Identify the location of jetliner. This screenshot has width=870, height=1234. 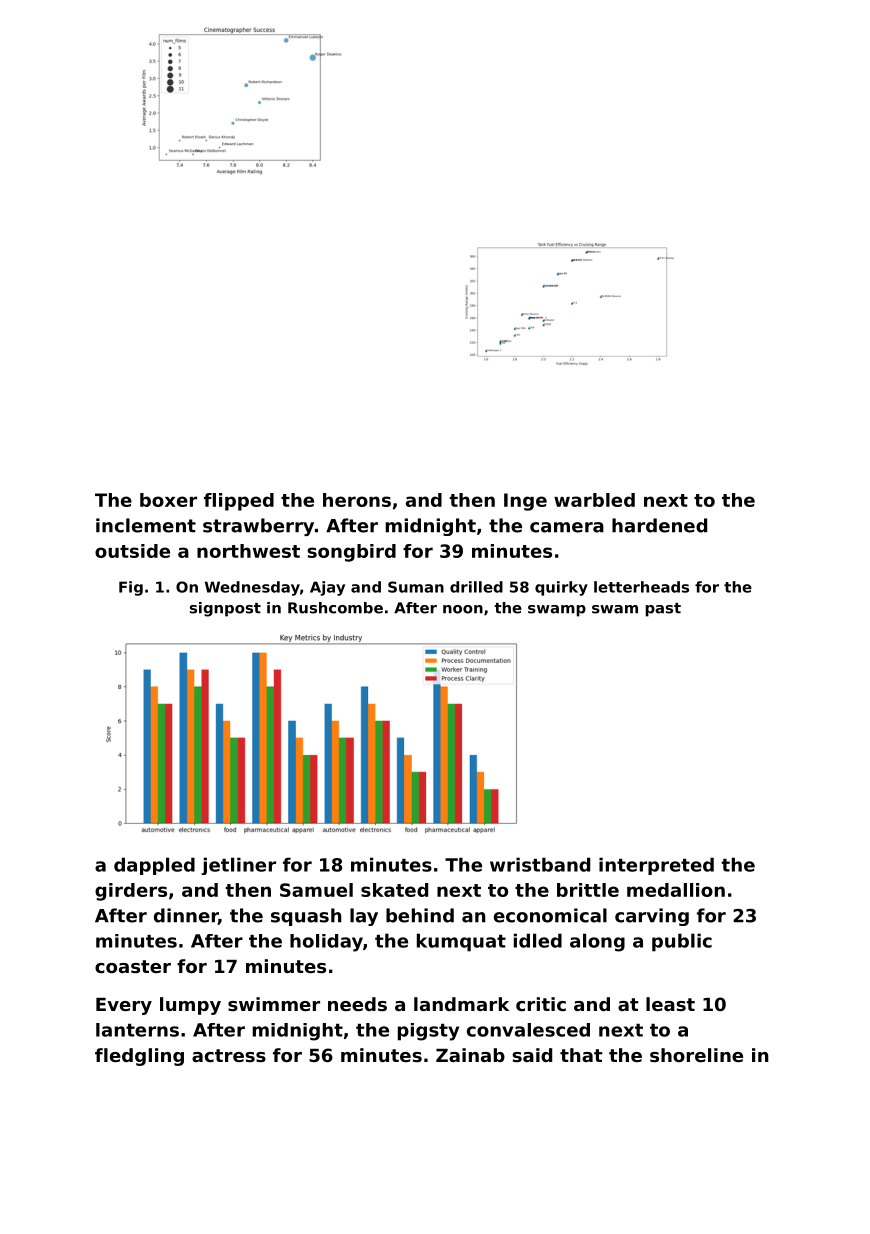
(238, 866).
